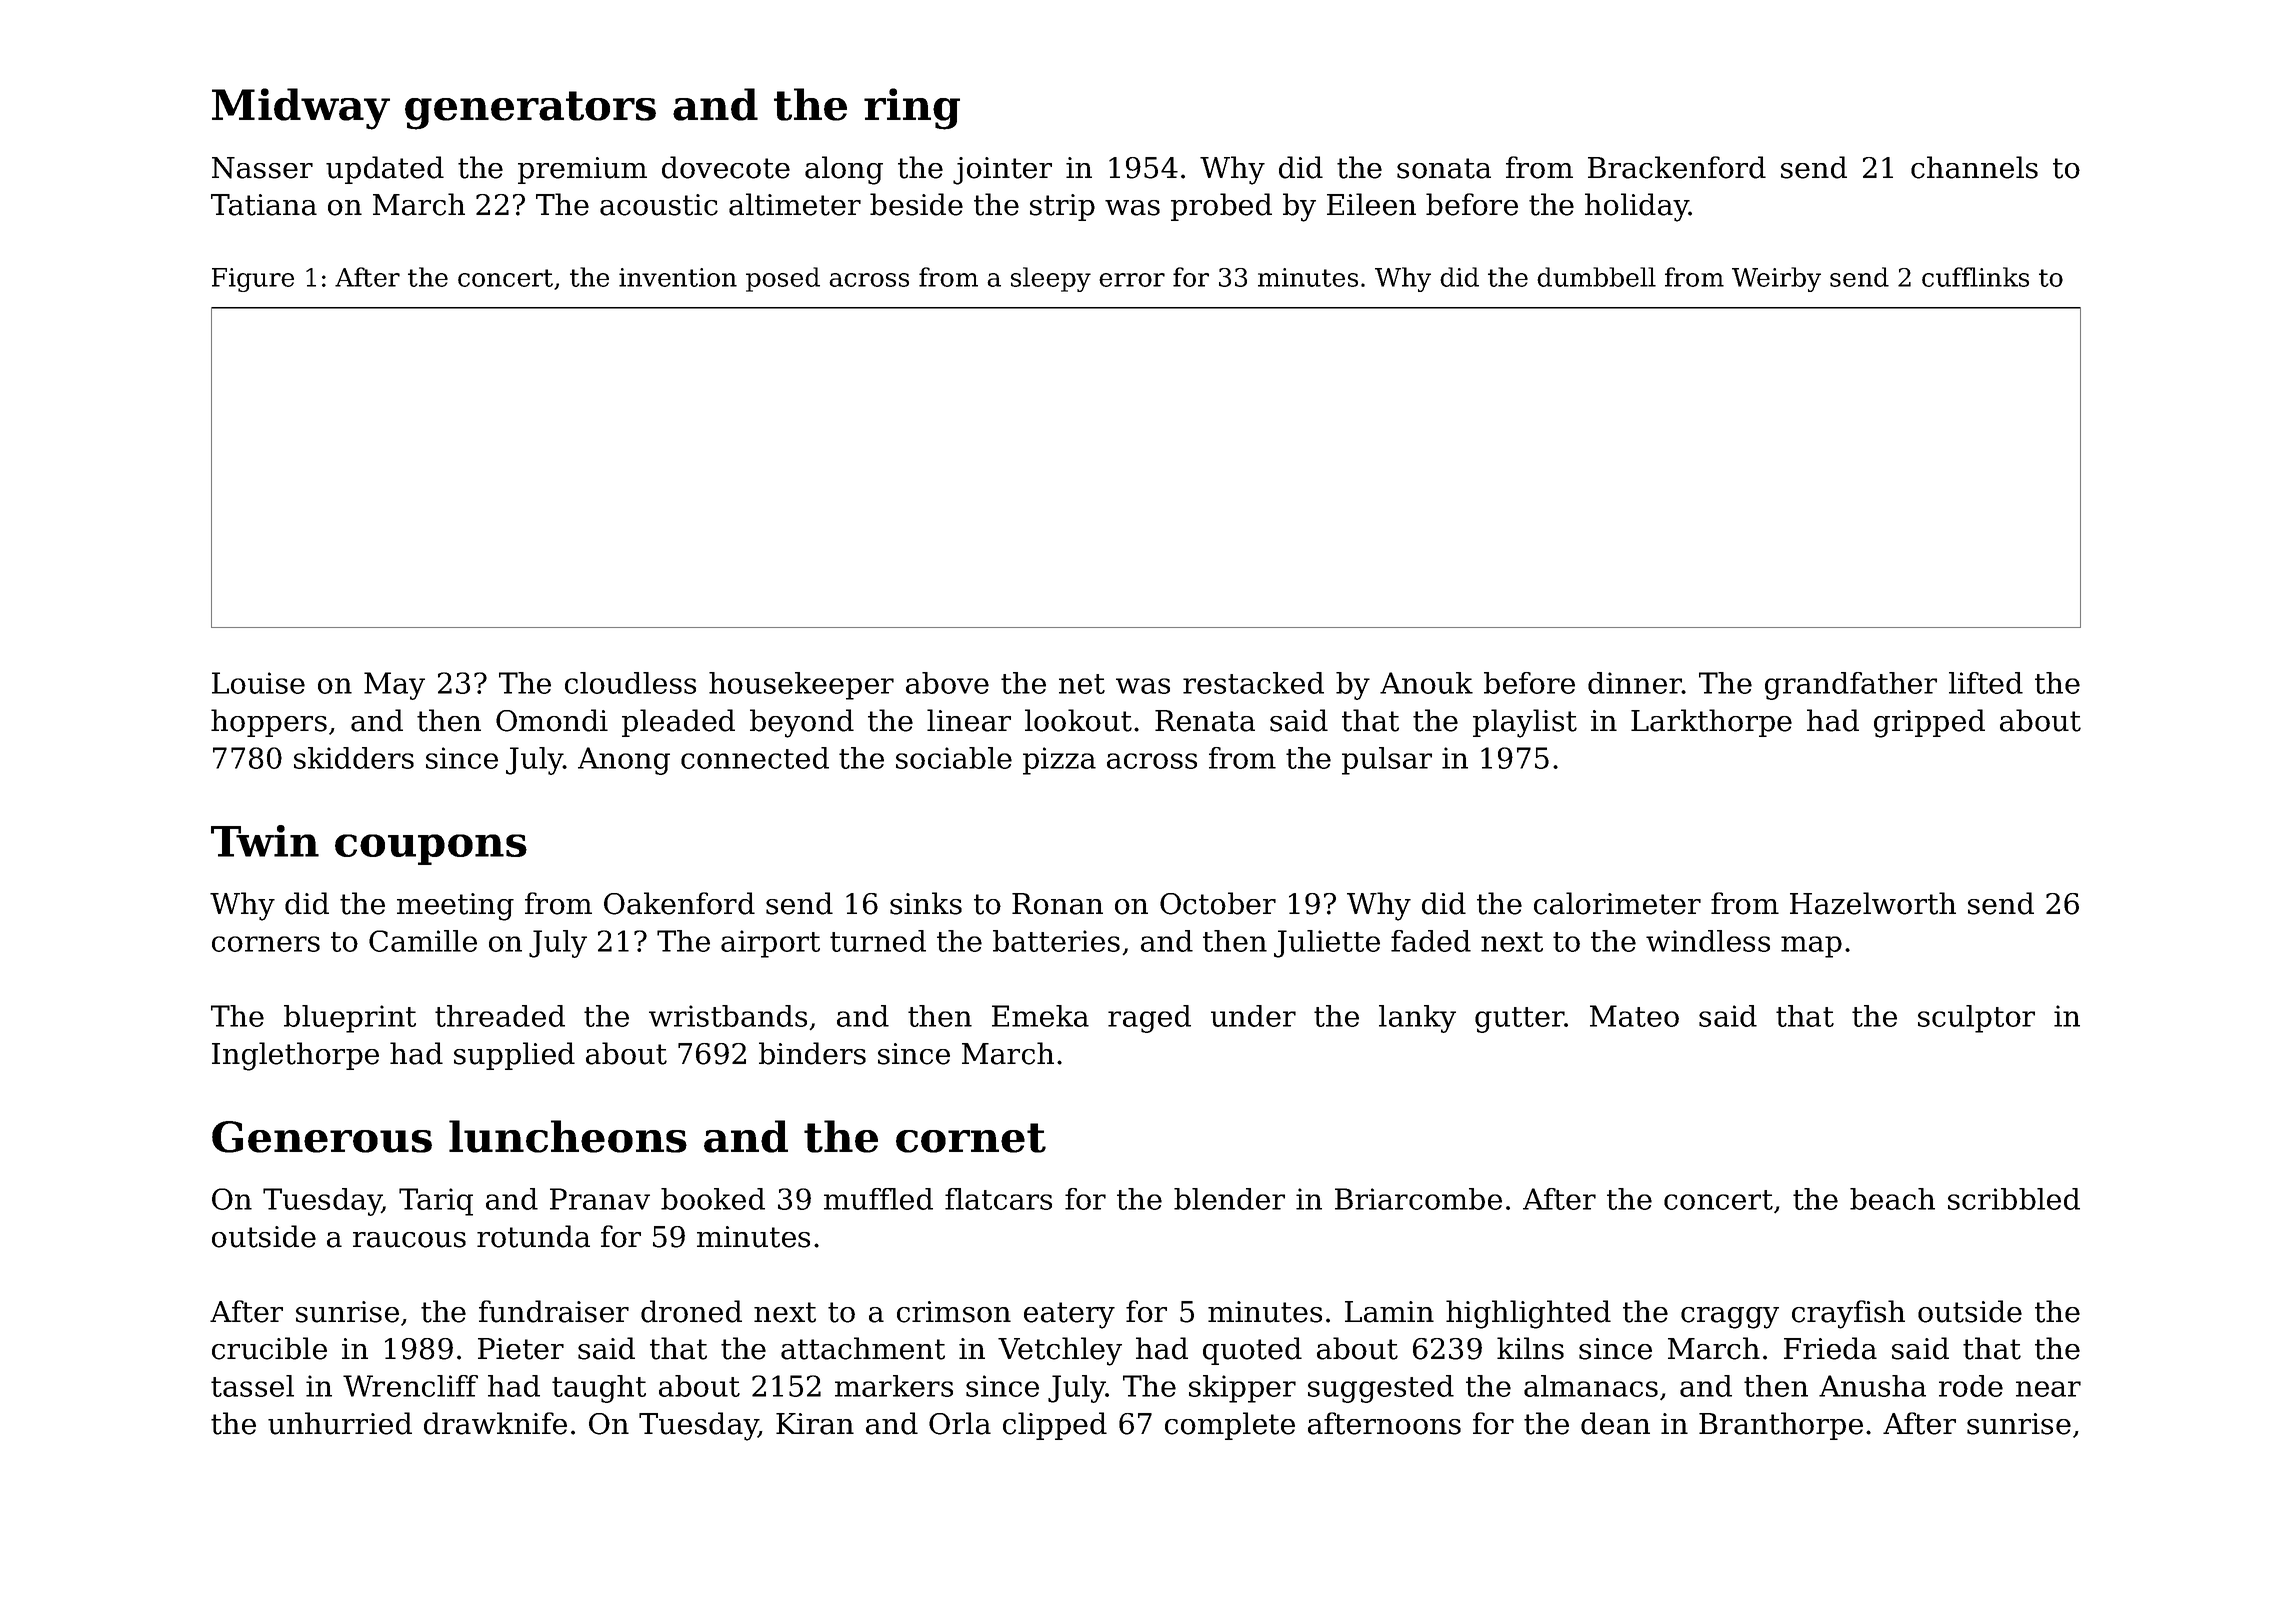 The image size is (2292, 1620). What do you see at coordinates (678, 277) in the screenshot?
I see `invention` at bounding box center [678, 277].
